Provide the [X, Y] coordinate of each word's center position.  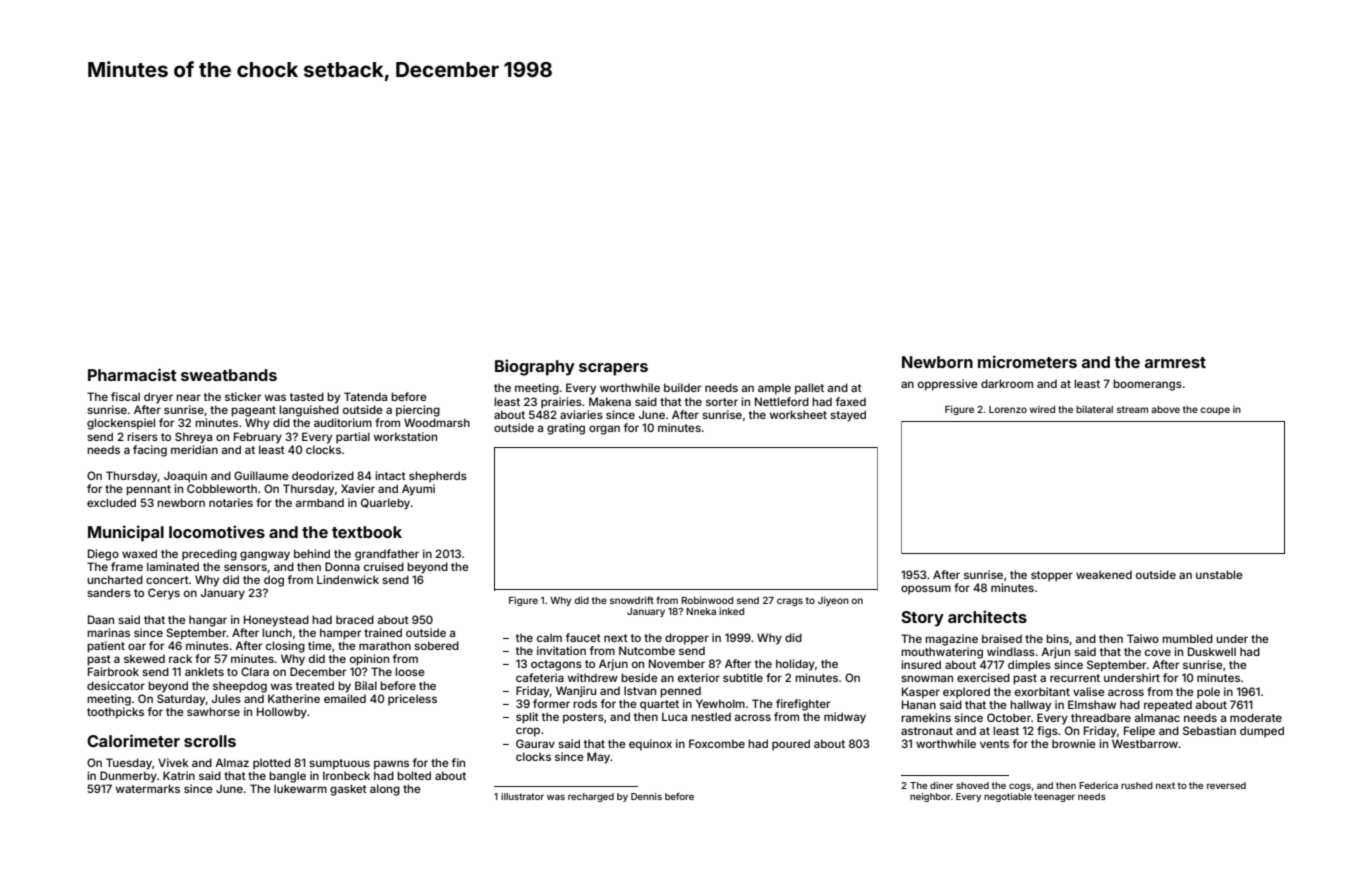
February [258, 438]
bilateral [1094, 409]
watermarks [148, 788]
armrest [1175, 362]
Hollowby [282, 713]
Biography [535, 367]
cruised [384, 566]
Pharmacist [132, 374]
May [599, 758]
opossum [926, 590]
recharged [591, 797]
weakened [1104, 574]
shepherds [438, 477]
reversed [1226, 785]
